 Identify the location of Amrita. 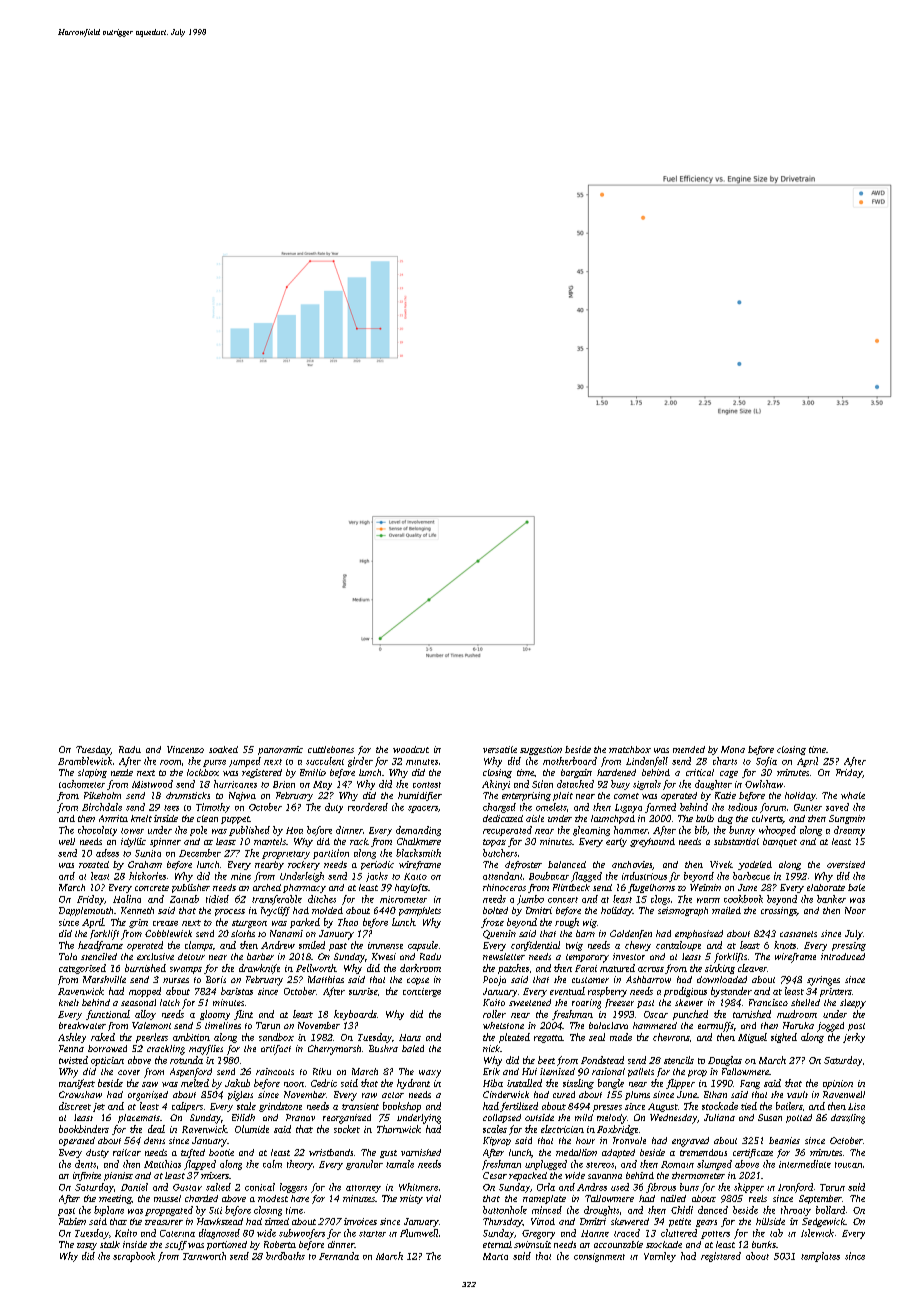
(113, 818).
